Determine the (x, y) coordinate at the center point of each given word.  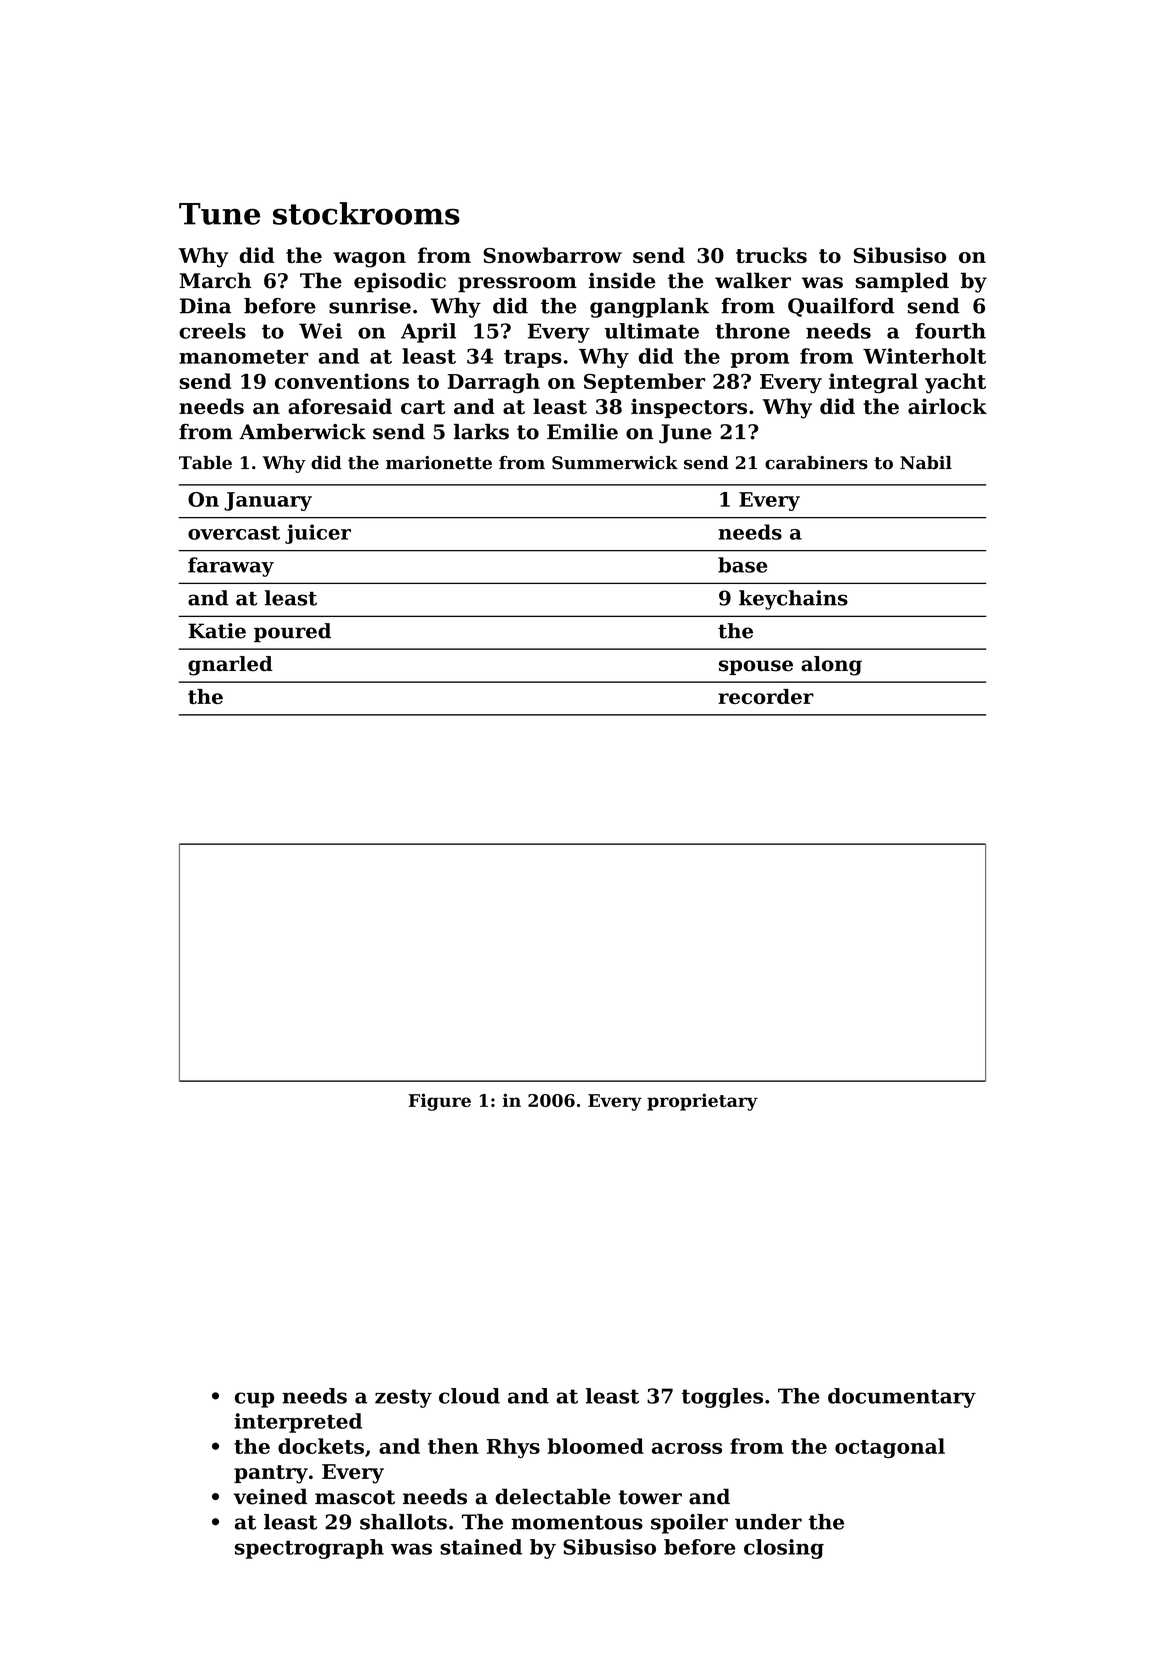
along (831, 666)
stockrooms (366, 213)
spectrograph (309, 1549)
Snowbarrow (552, 255)
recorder (766, 696)
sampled (902, 282)
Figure (440, 1102)
